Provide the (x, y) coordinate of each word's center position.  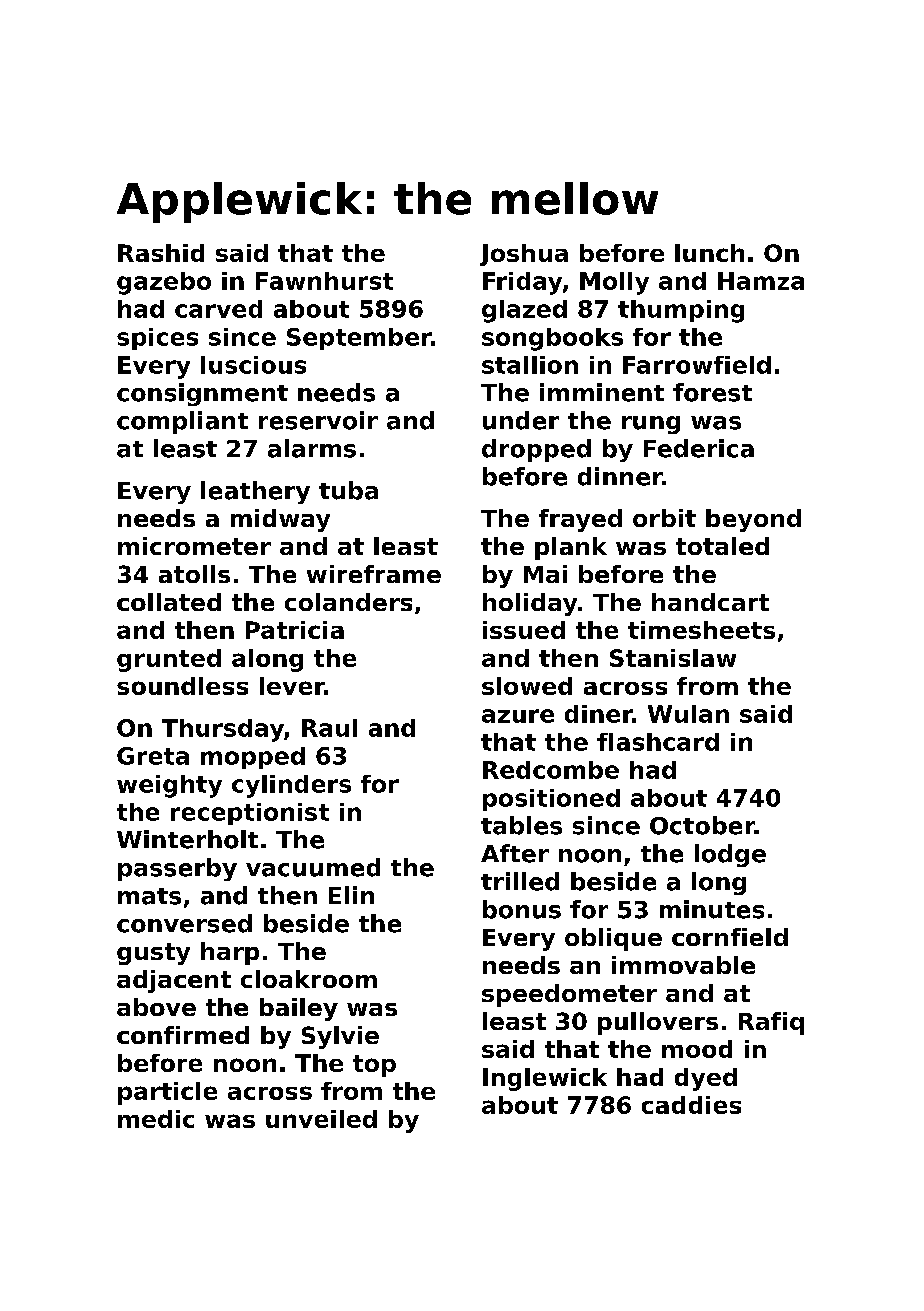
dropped (536, 450)
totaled (722, 546)
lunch (709, 253)
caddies (691, 1105)
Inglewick (545, 1079)
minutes (712, 909)
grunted (169, 660)
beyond (753, 520)
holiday (530, 604)
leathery (255, 492)
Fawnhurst (324, 281)
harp (230, 953)
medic (156, 1119)
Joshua (524, 255)
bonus (522, 909)
